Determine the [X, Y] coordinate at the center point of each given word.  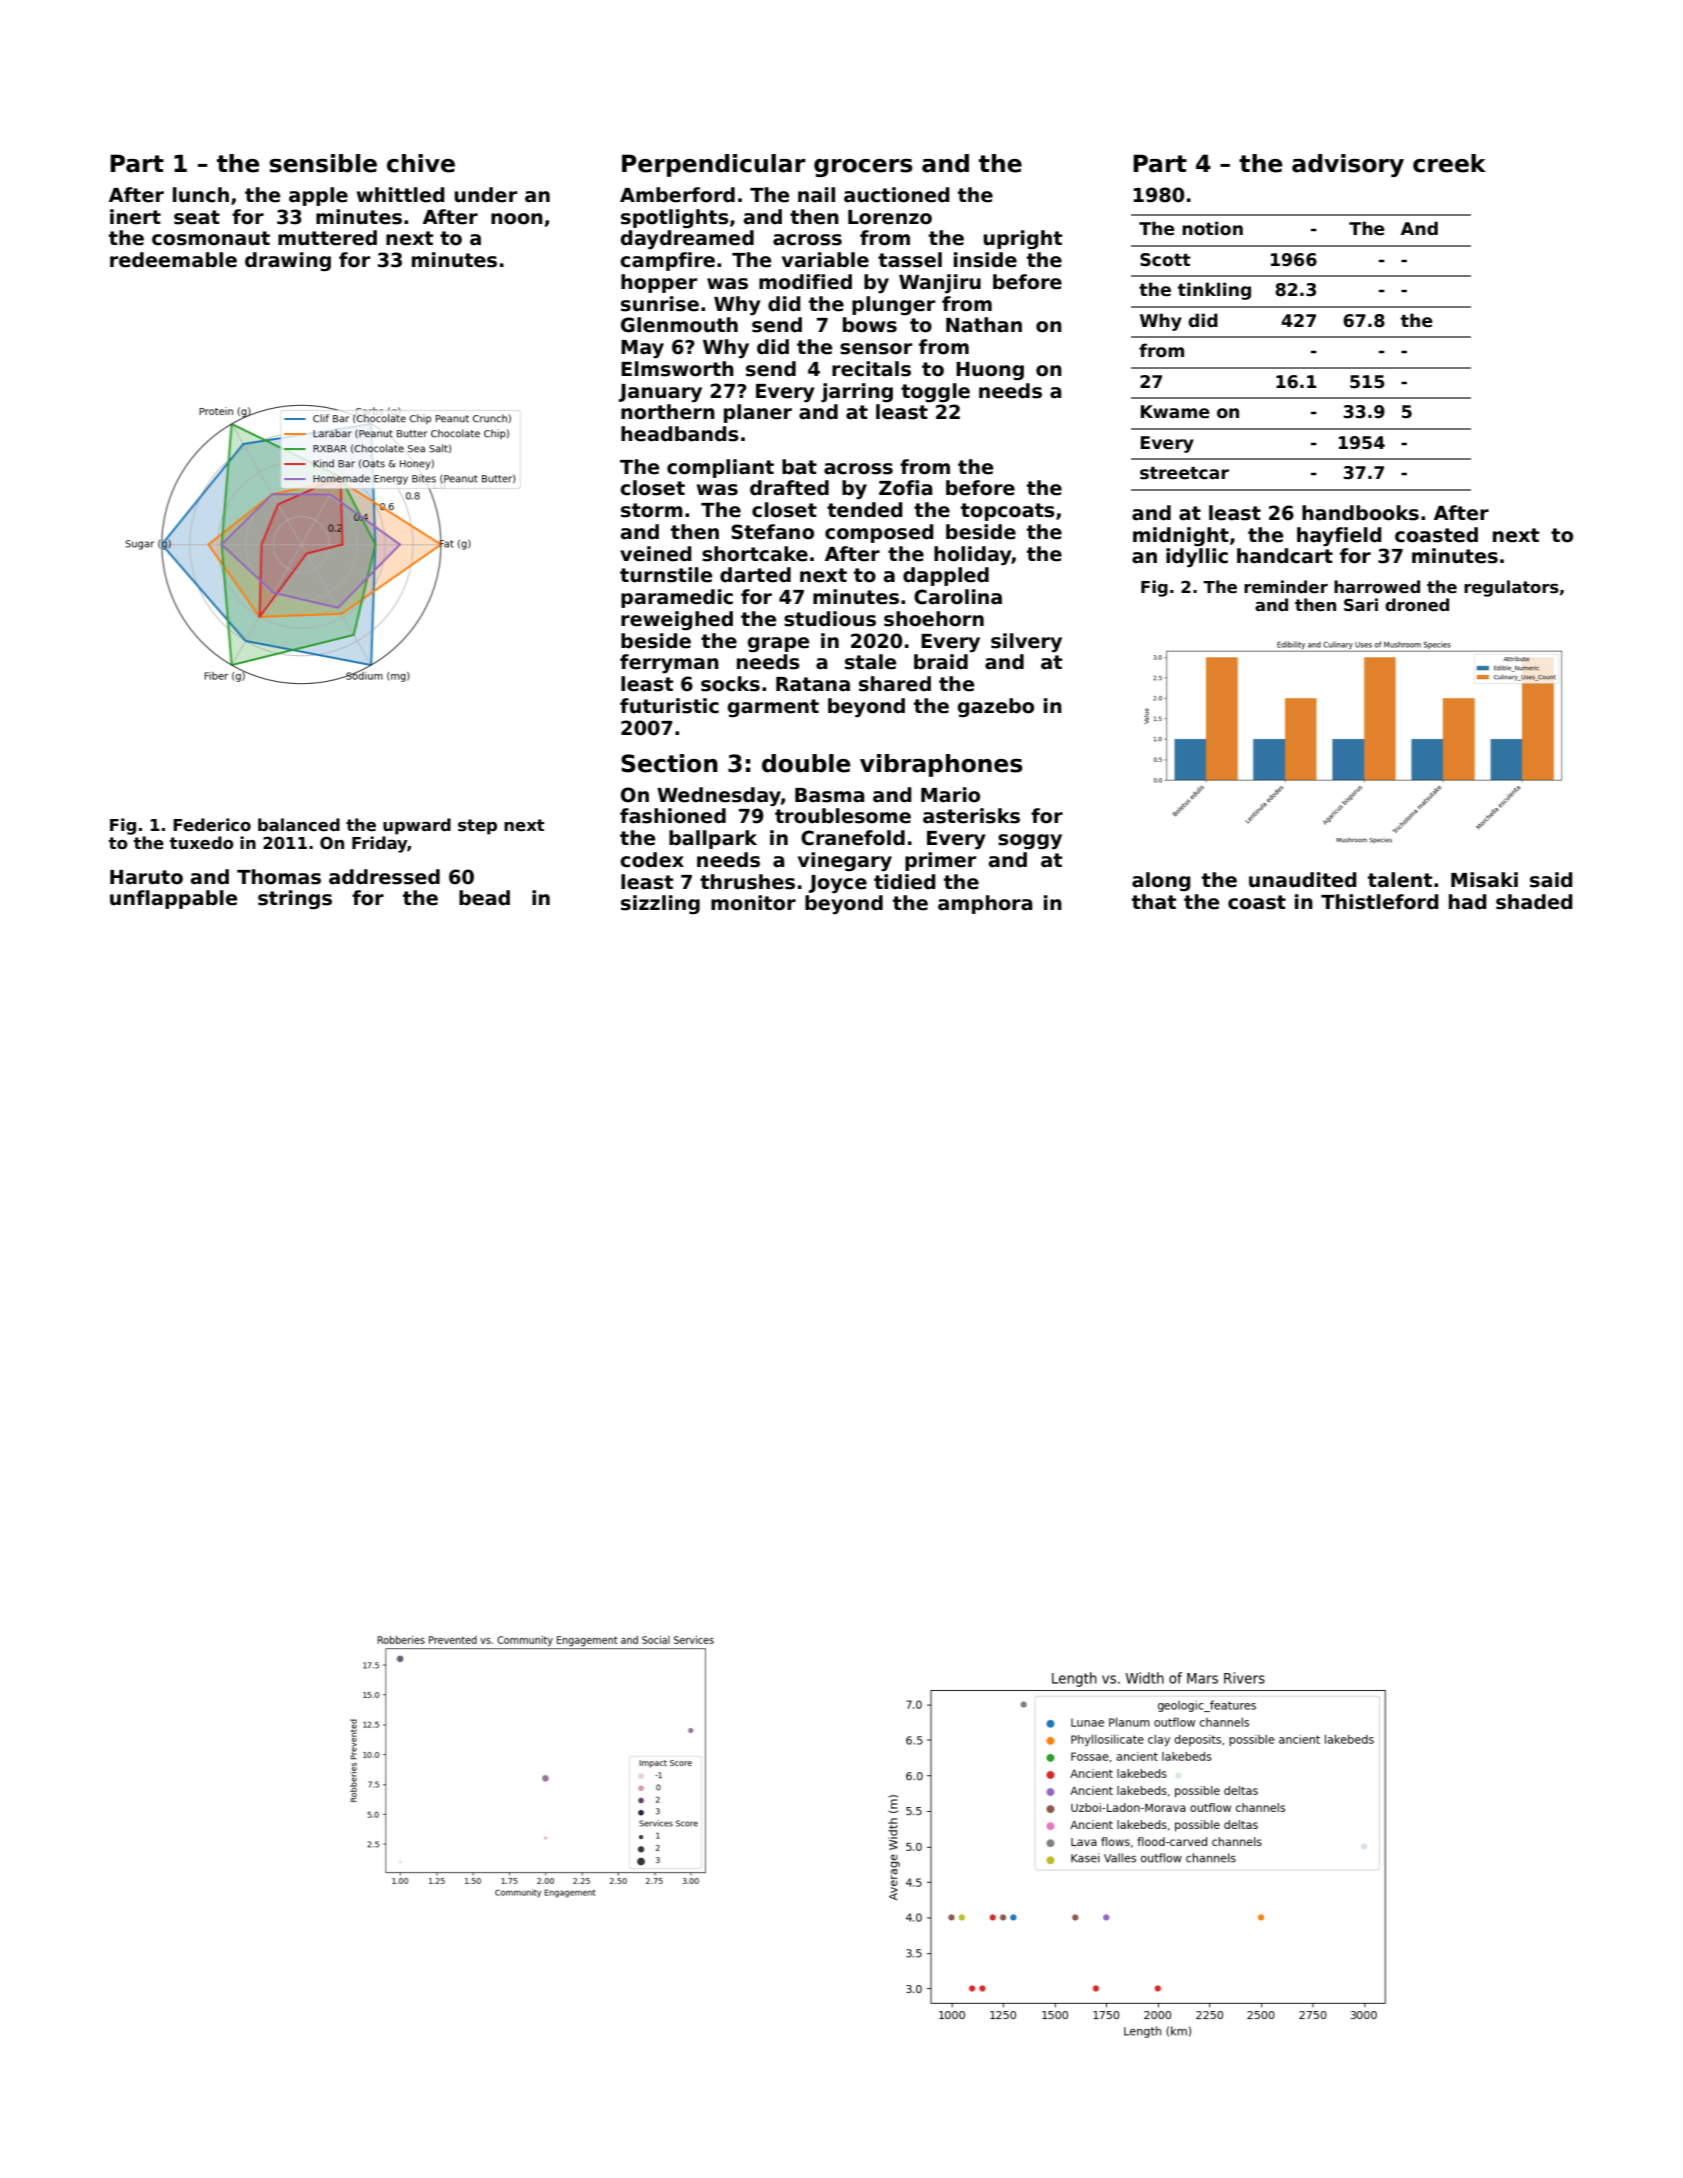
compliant [720, 468]
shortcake [755, 554]
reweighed [677, 620]
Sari [1361, 605]
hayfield [1339, 536]
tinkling [1214, 291]
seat [197, 217]
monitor [753, 903]
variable [825, 260]
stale [870, 662]
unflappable [173, 899]
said [1551, 880]
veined [656, 554]
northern [668, 412]
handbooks [1360, 513]
